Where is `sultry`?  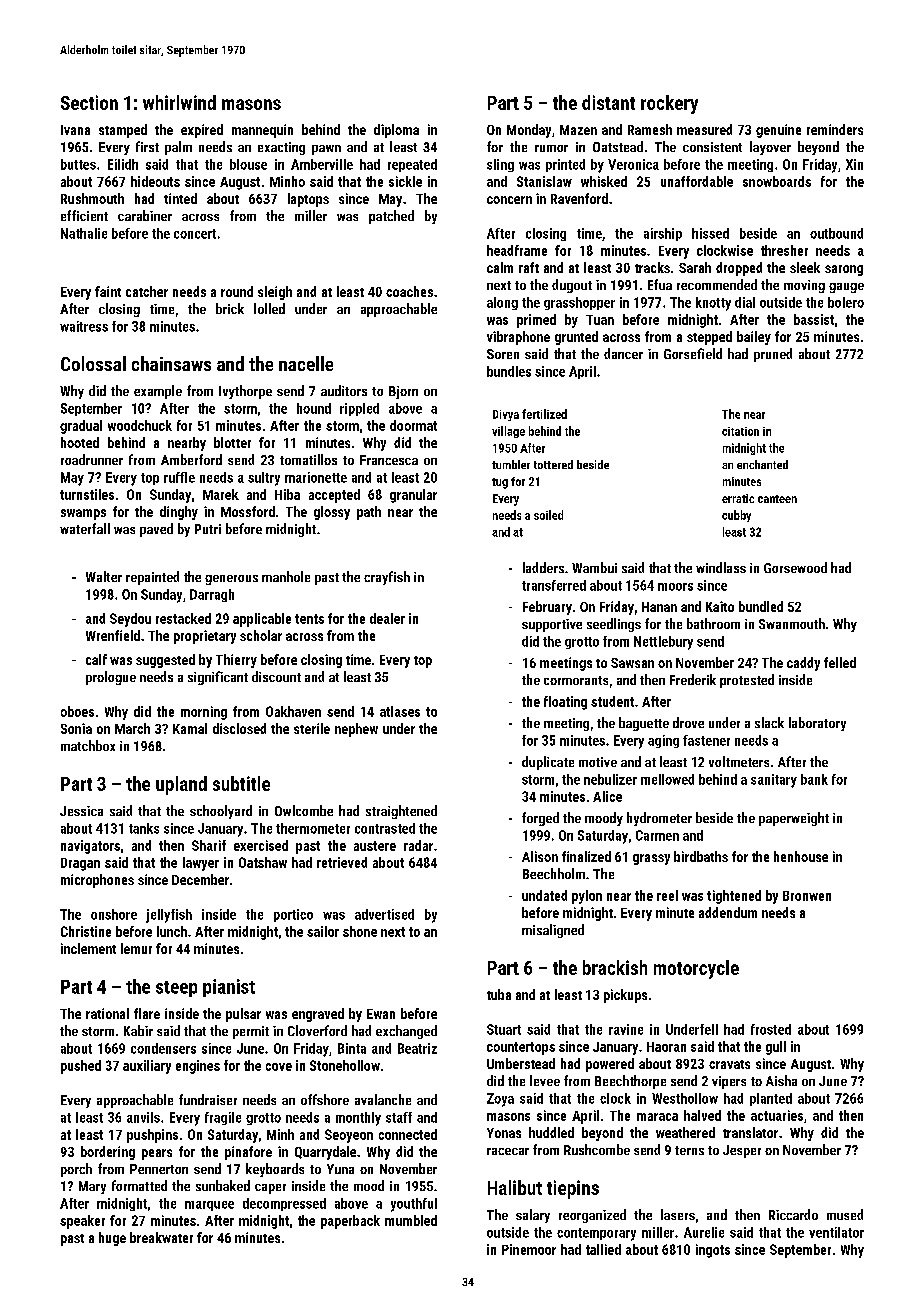 sultry is located at coordinates (264, 479).
